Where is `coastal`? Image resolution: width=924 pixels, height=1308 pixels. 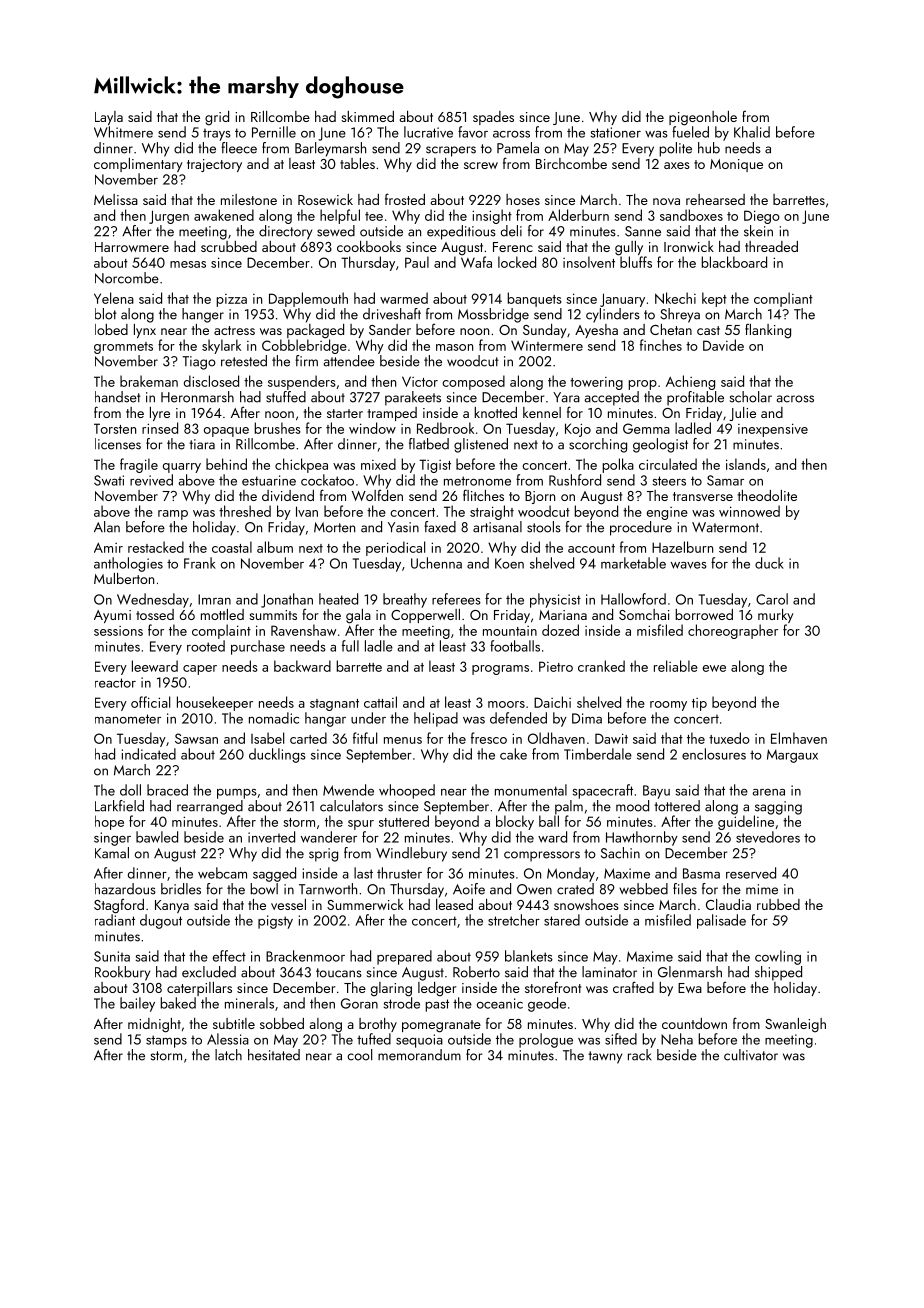 coastal is located at coordinates (232, 547).
